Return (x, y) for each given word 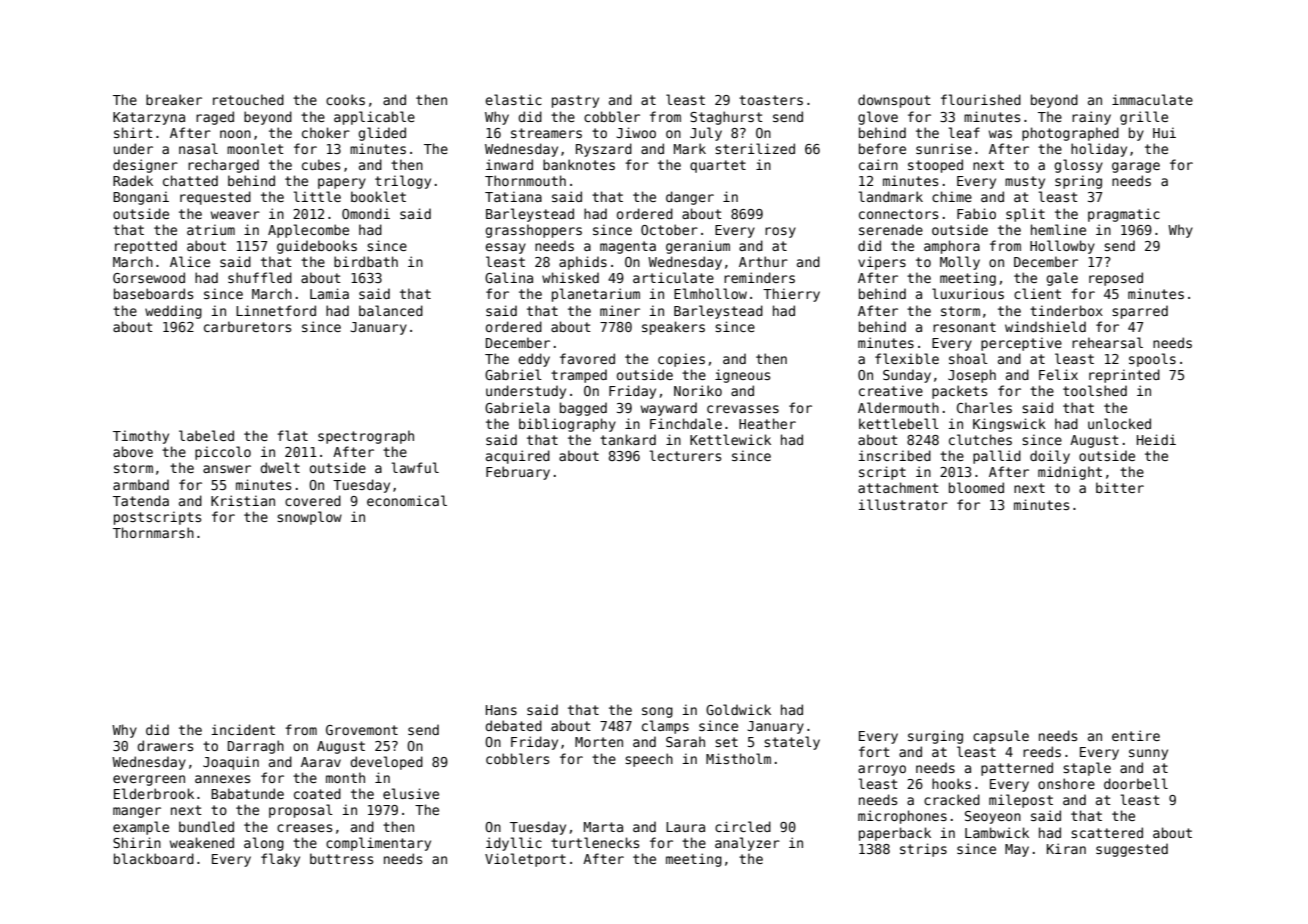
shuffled (260, 277)
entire (1136, 735)
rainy (1091, 118)
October (669, 229)
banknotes (579, 164)
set (726, 742)
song (657, 712)
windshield (1045, 326)
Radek (133, 180)
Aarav (321, 762)
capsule (1001, 737)
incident (243, 729)
